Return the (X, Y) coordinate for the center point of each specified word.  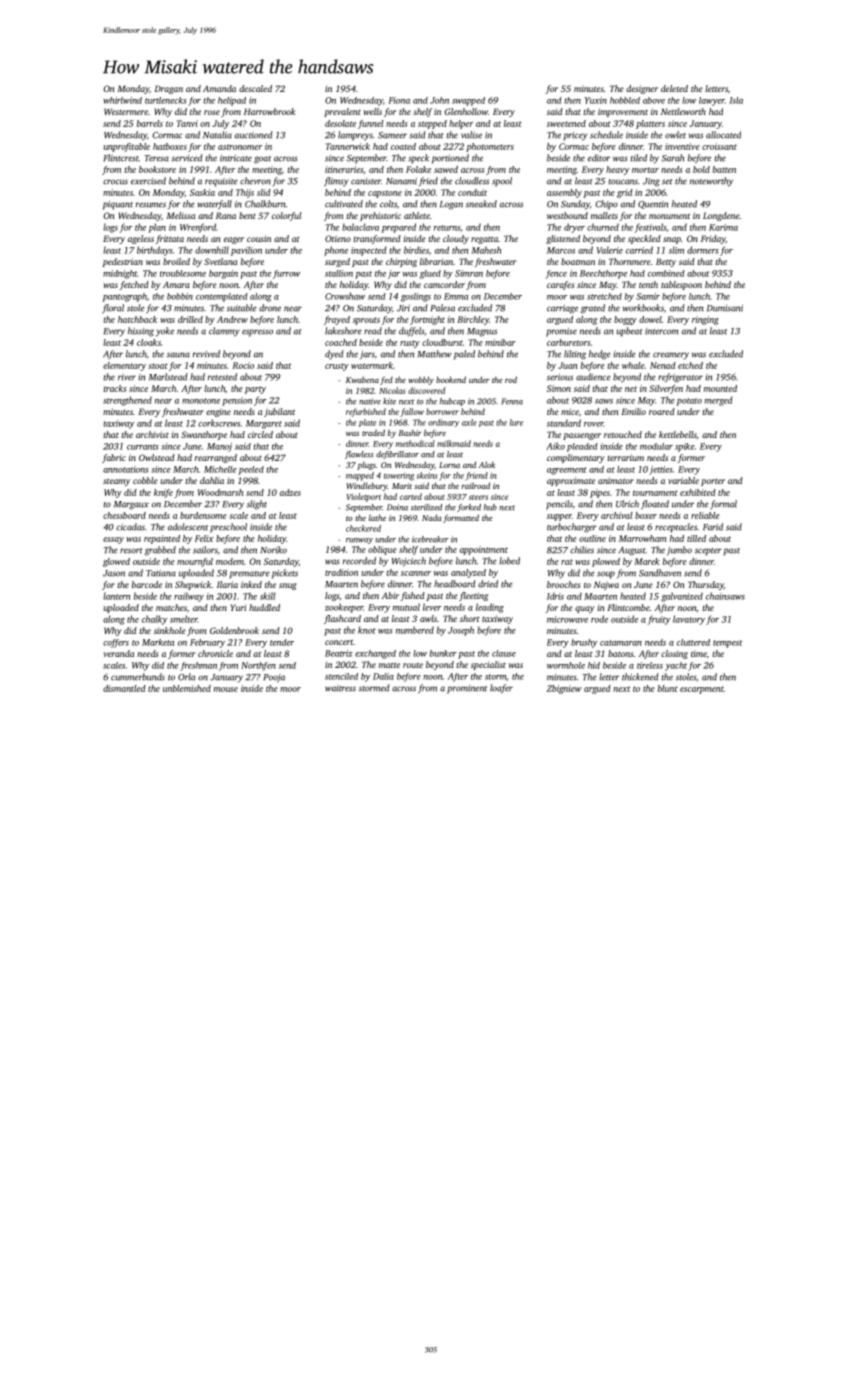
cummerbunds (138, 677)
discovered (426, 390)
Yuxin (596, 100)
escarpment (702, 690)
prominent (467, 689)
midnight (120, 274)
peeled (251, 470)
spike (684, 447)
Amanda (219, 88)
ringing (705, 320)
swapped (468, 101)
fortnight (427, 320)
